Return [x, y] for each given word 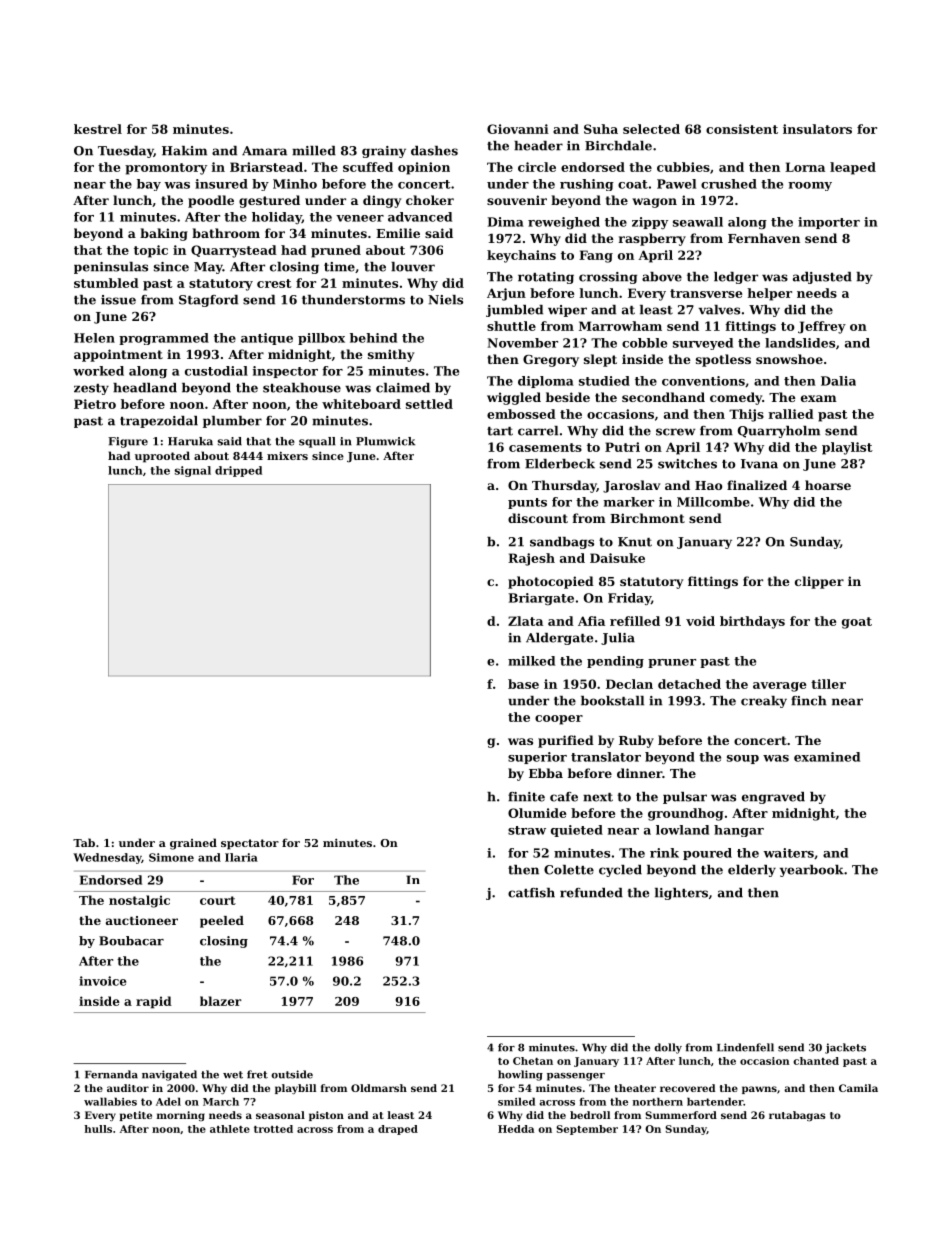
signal [193, 471]
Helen [94, 338]
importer [829, 223]
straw [527, 830]
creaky [764, 702]
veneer [360, 218]
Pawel [676, 184]
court [218, 900]
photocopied [551, 582]
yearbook [812, 871]
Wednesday [107, 858]
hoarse [828, 485]
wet [233, 1075]
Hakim [184, 151]
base [523, 684]
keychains [521, 256]
